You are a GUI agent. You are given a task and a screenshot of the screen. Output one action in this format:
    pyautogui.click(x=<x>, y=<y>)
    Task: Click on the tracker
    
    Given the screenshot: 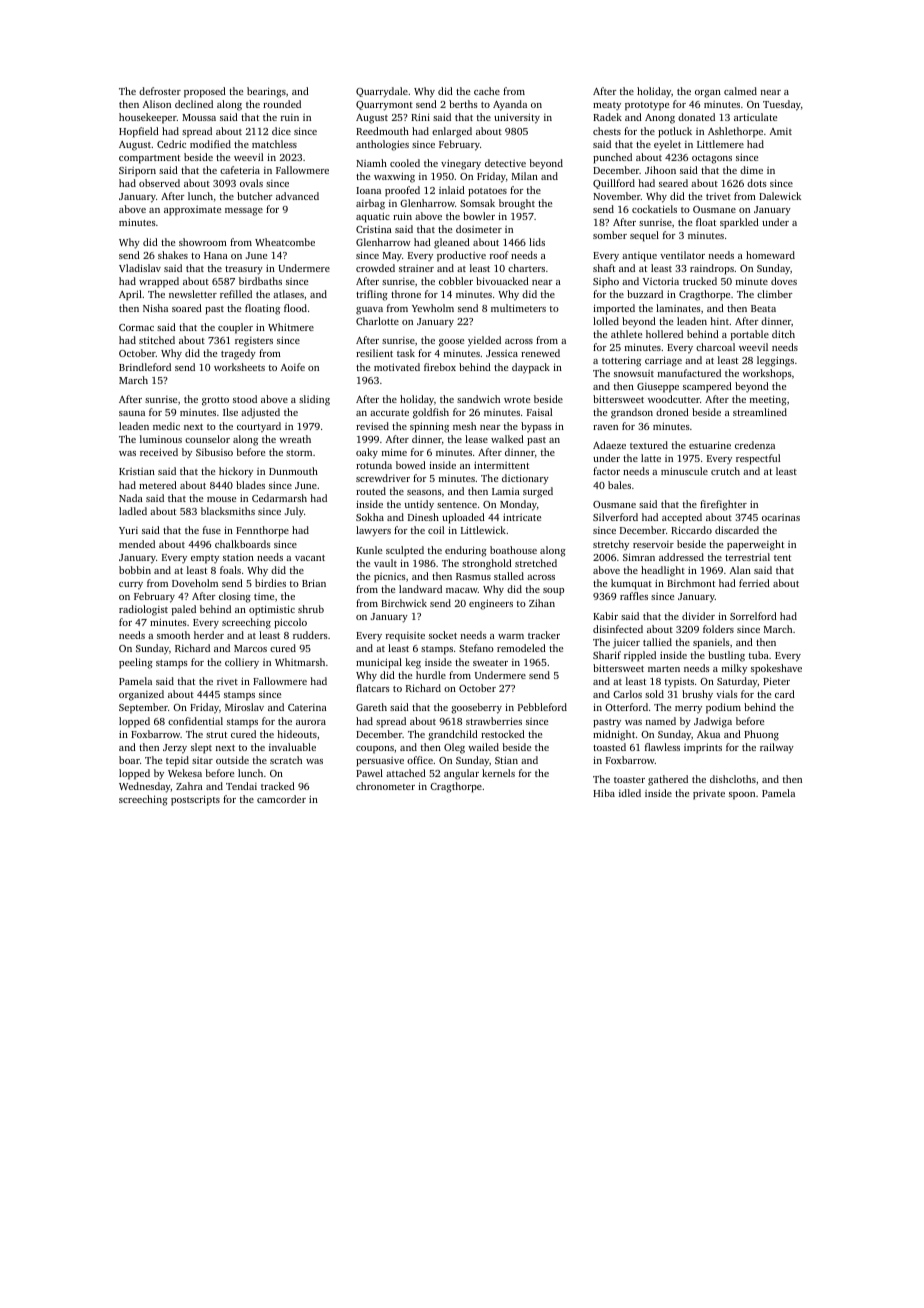 What is the action you would take?
    pyautogui.click(x=544, y=635)
